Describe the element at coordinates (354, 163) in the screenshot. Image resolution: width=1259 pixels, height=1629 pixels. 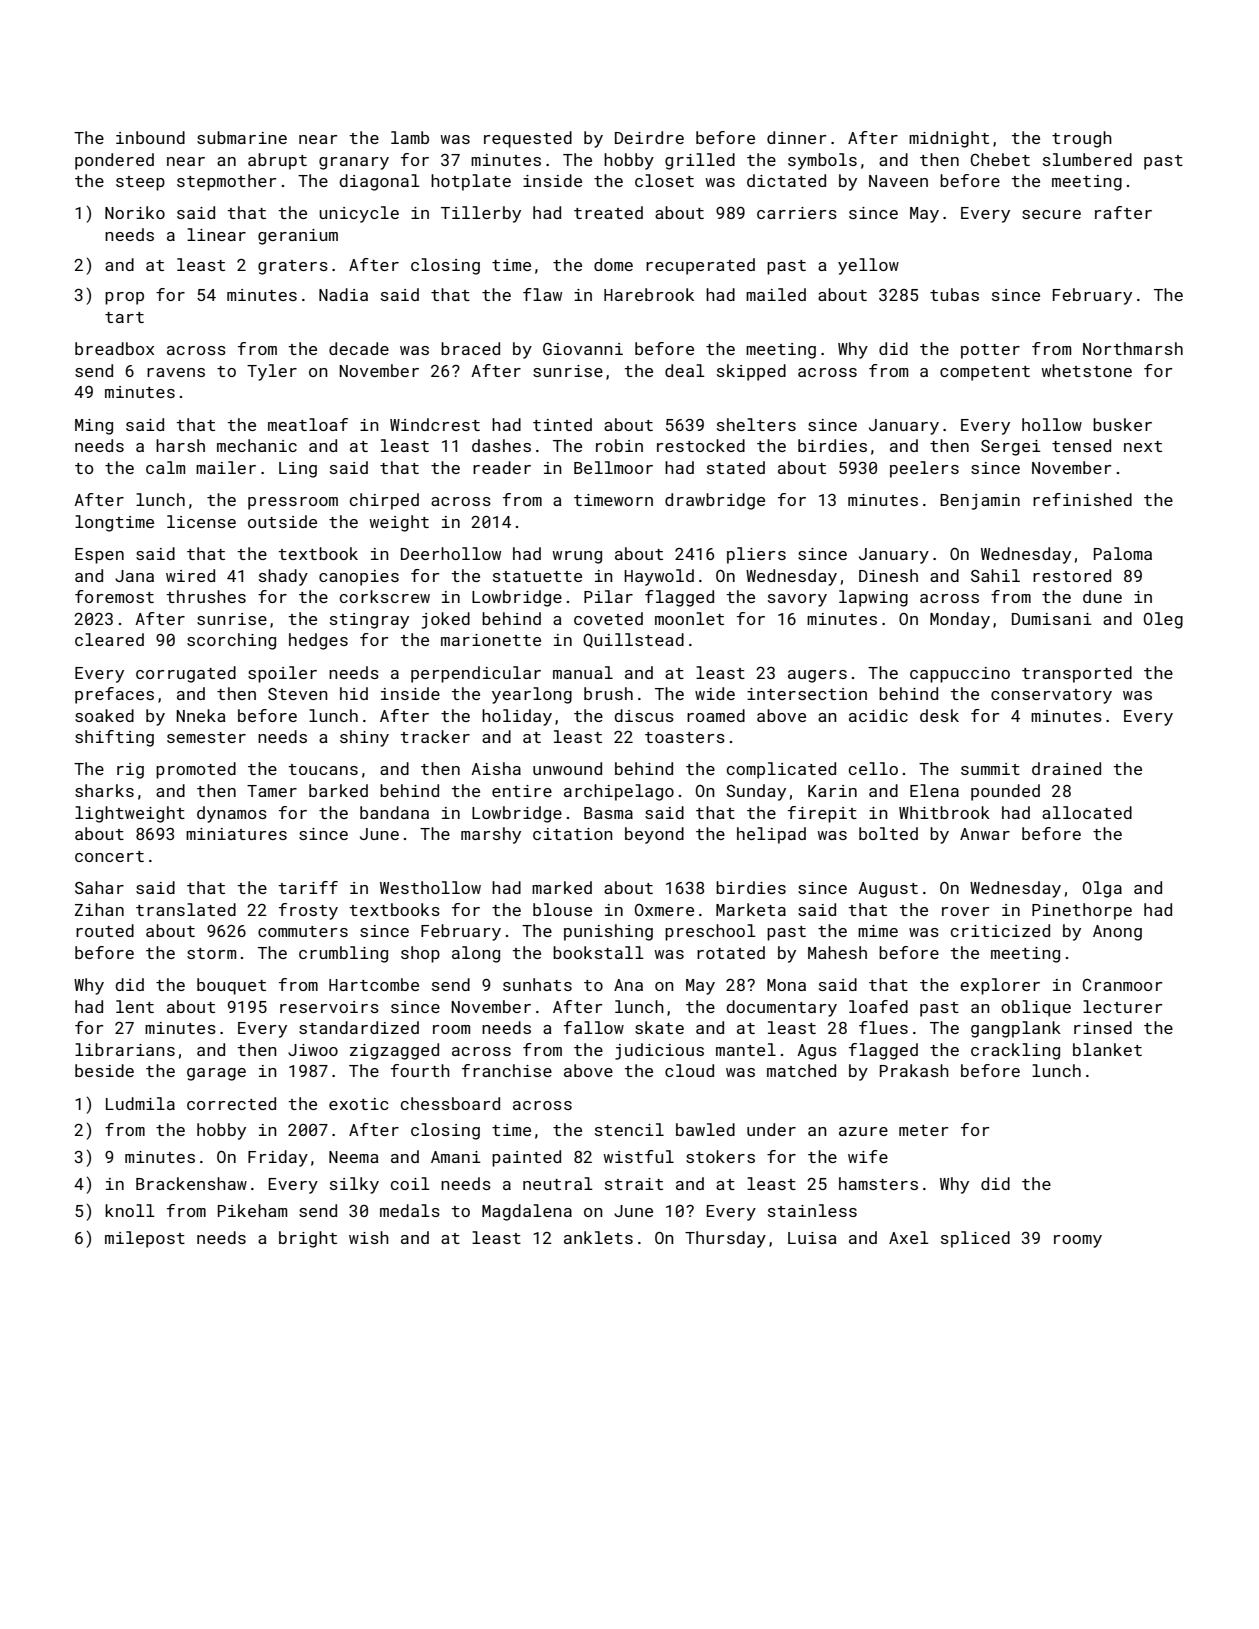
I see `granary` at that location.
